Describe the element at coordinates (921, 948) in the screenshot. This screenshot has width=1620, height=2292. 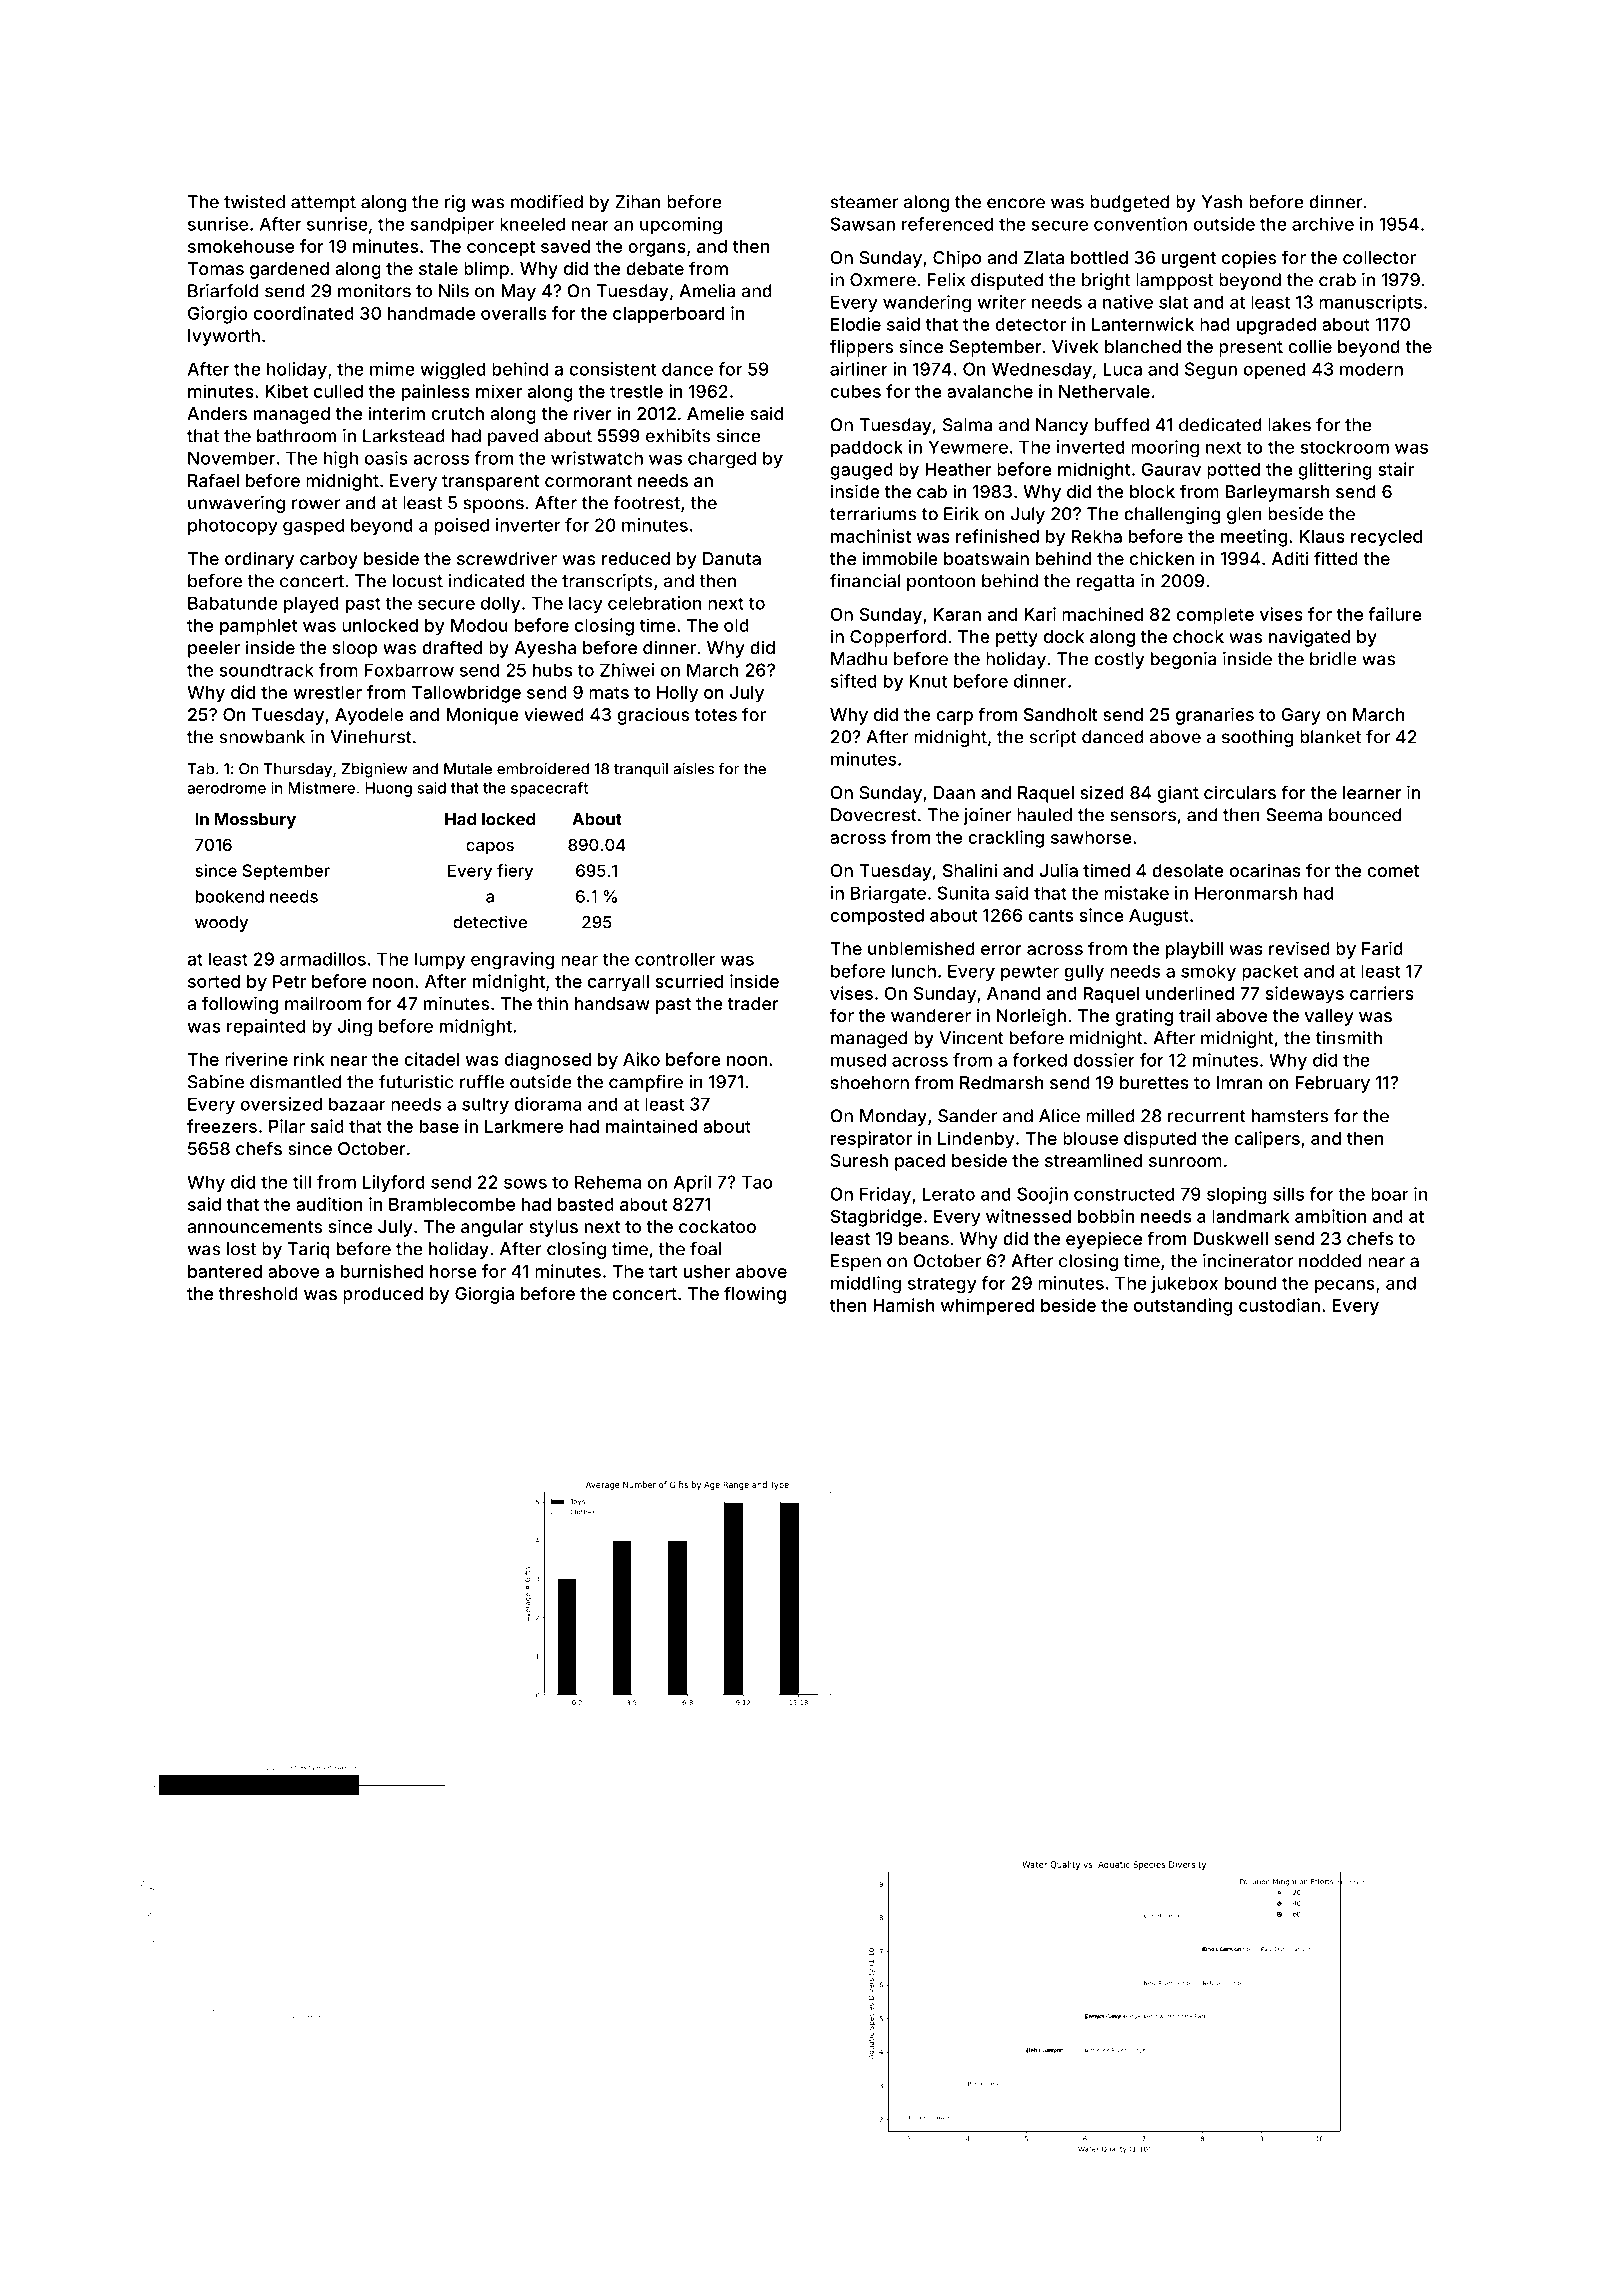
I see `unblemished` at that location.
